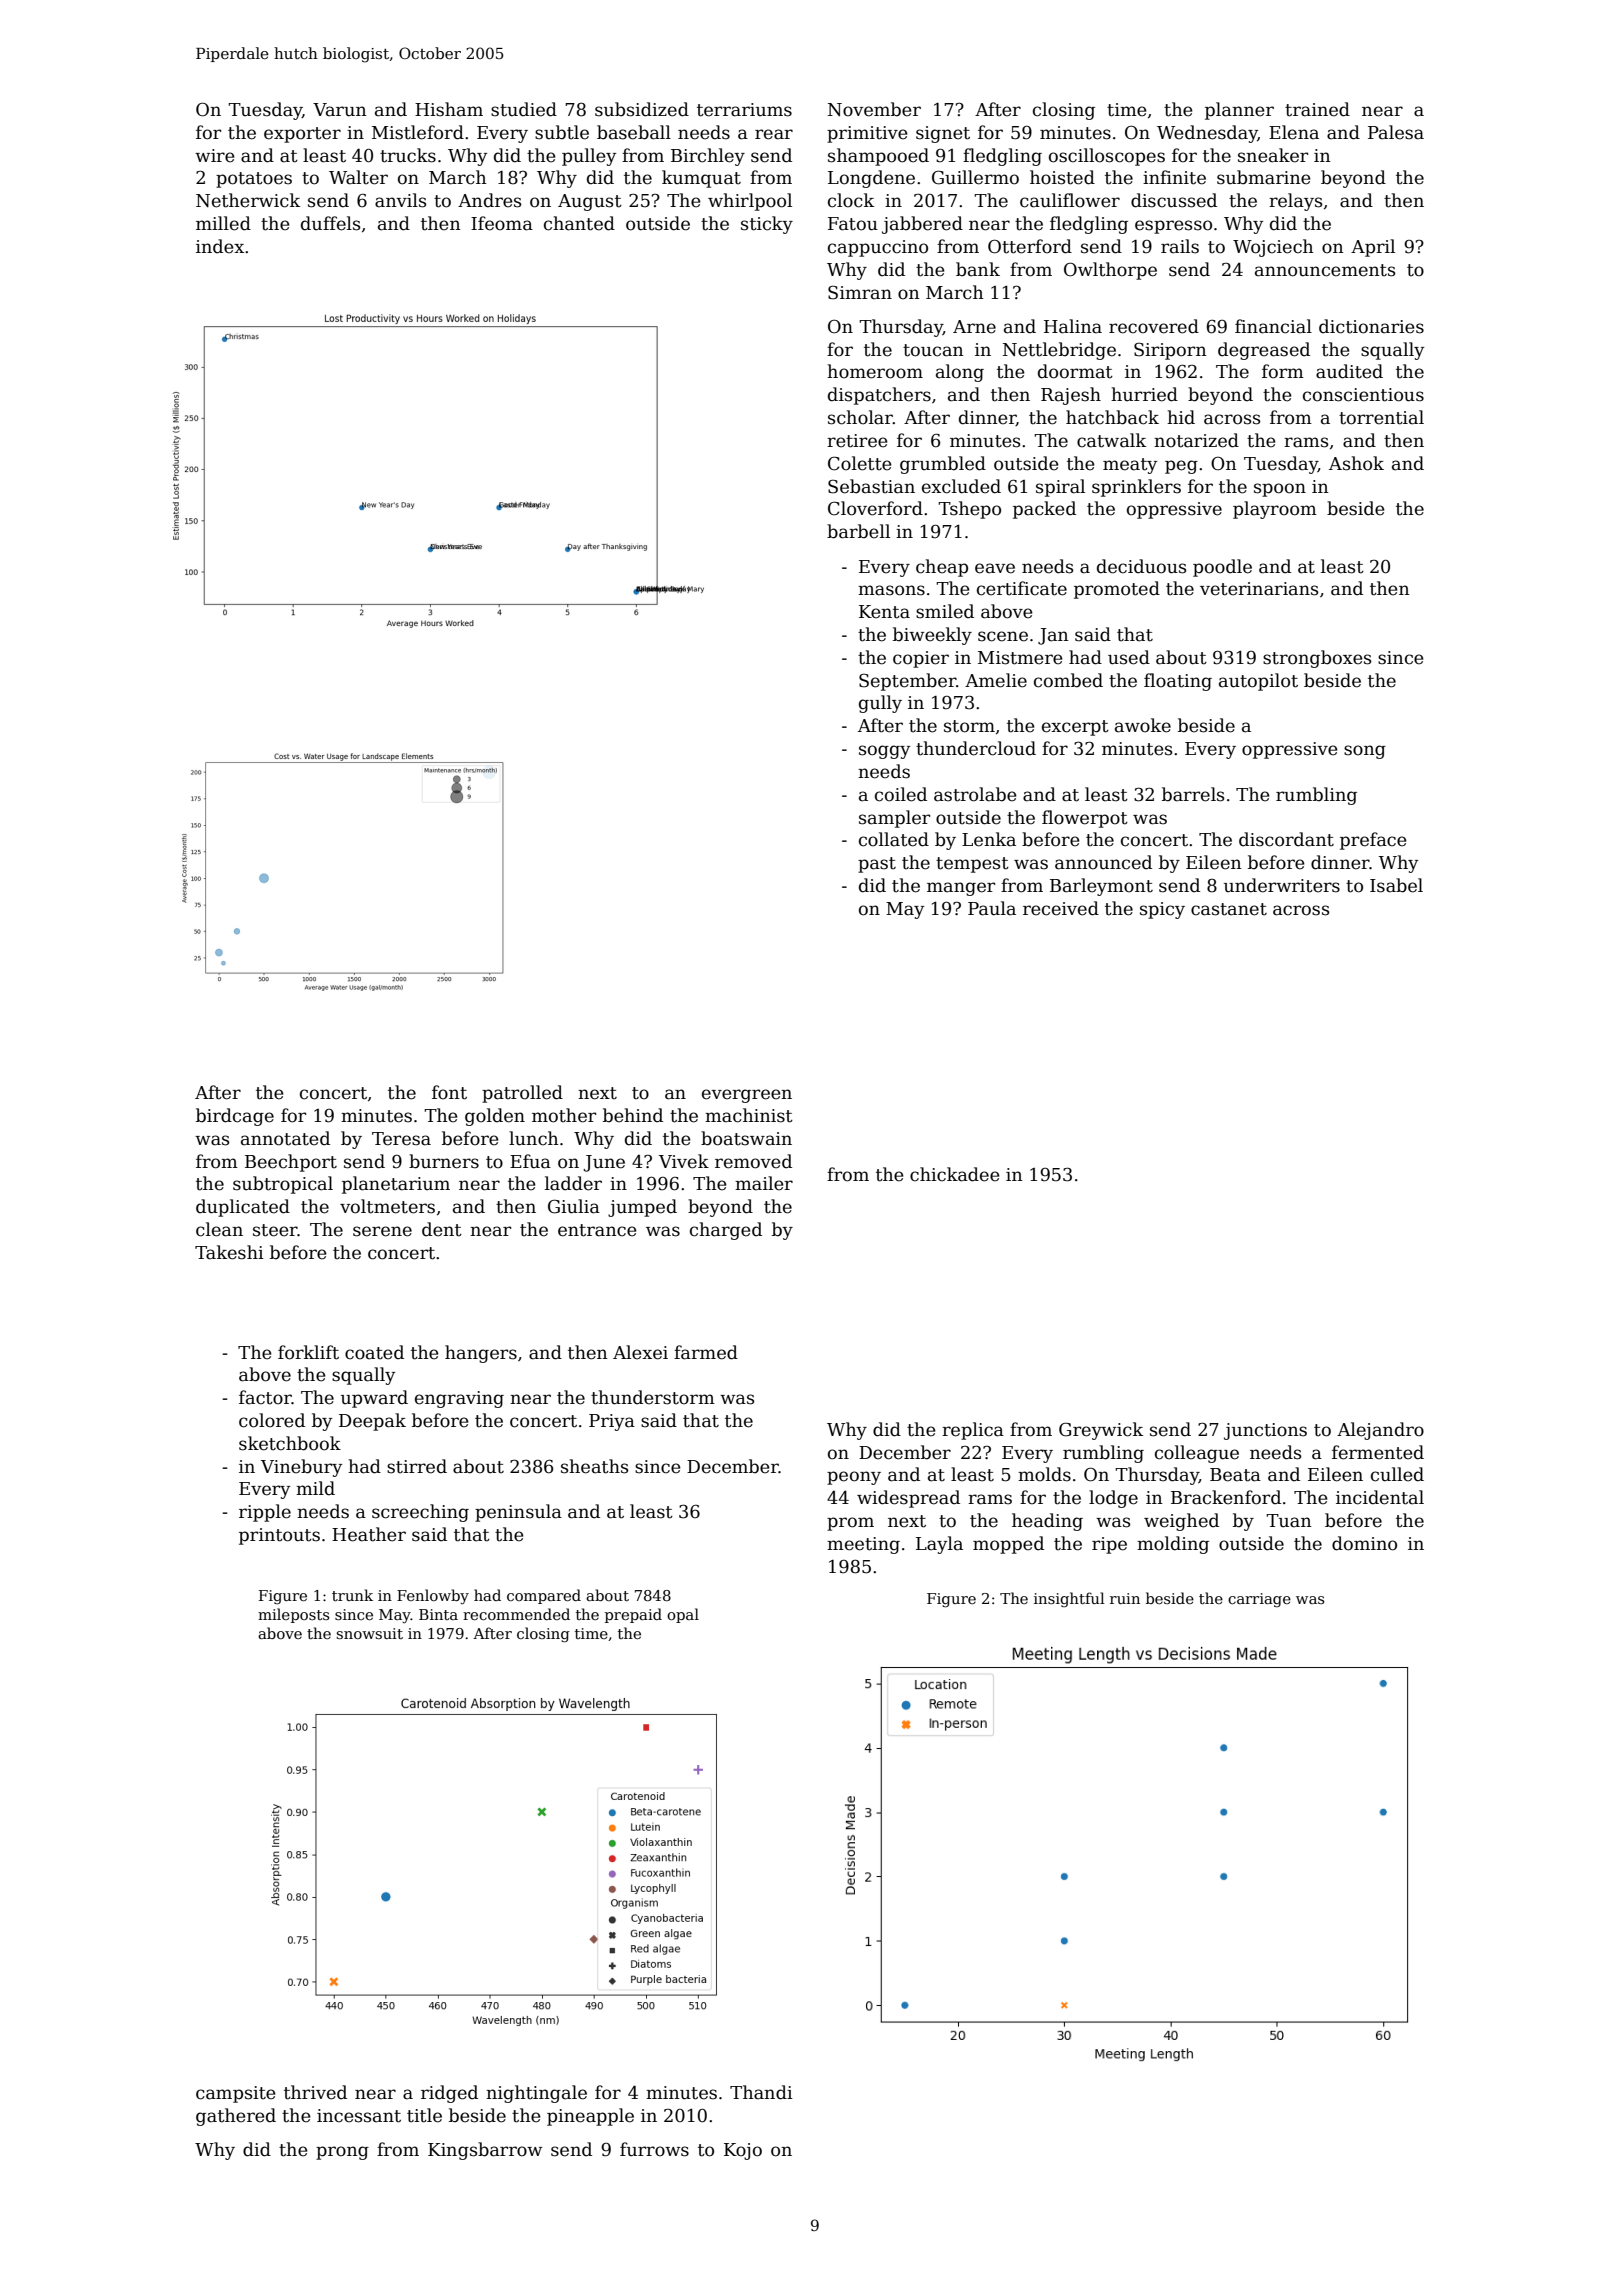 Image resolution: width=1620 pixels, height=2292 pixels. Describe the element at coordinates (536, 2094) in the screenshot. I see `nightingale` at that location.
